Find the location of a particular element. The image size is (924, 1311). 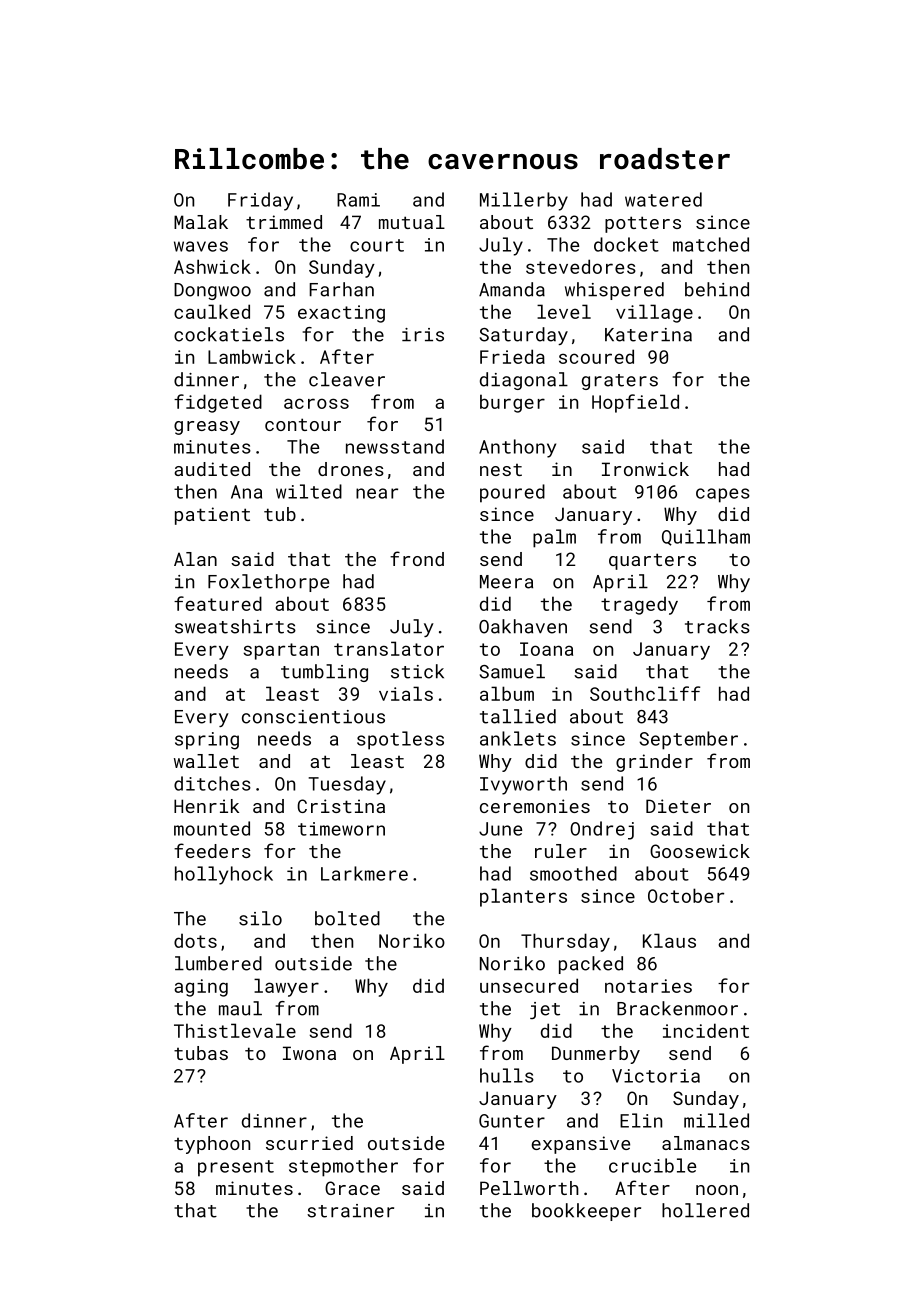

Henrik is located at coordinates (206, 806).
